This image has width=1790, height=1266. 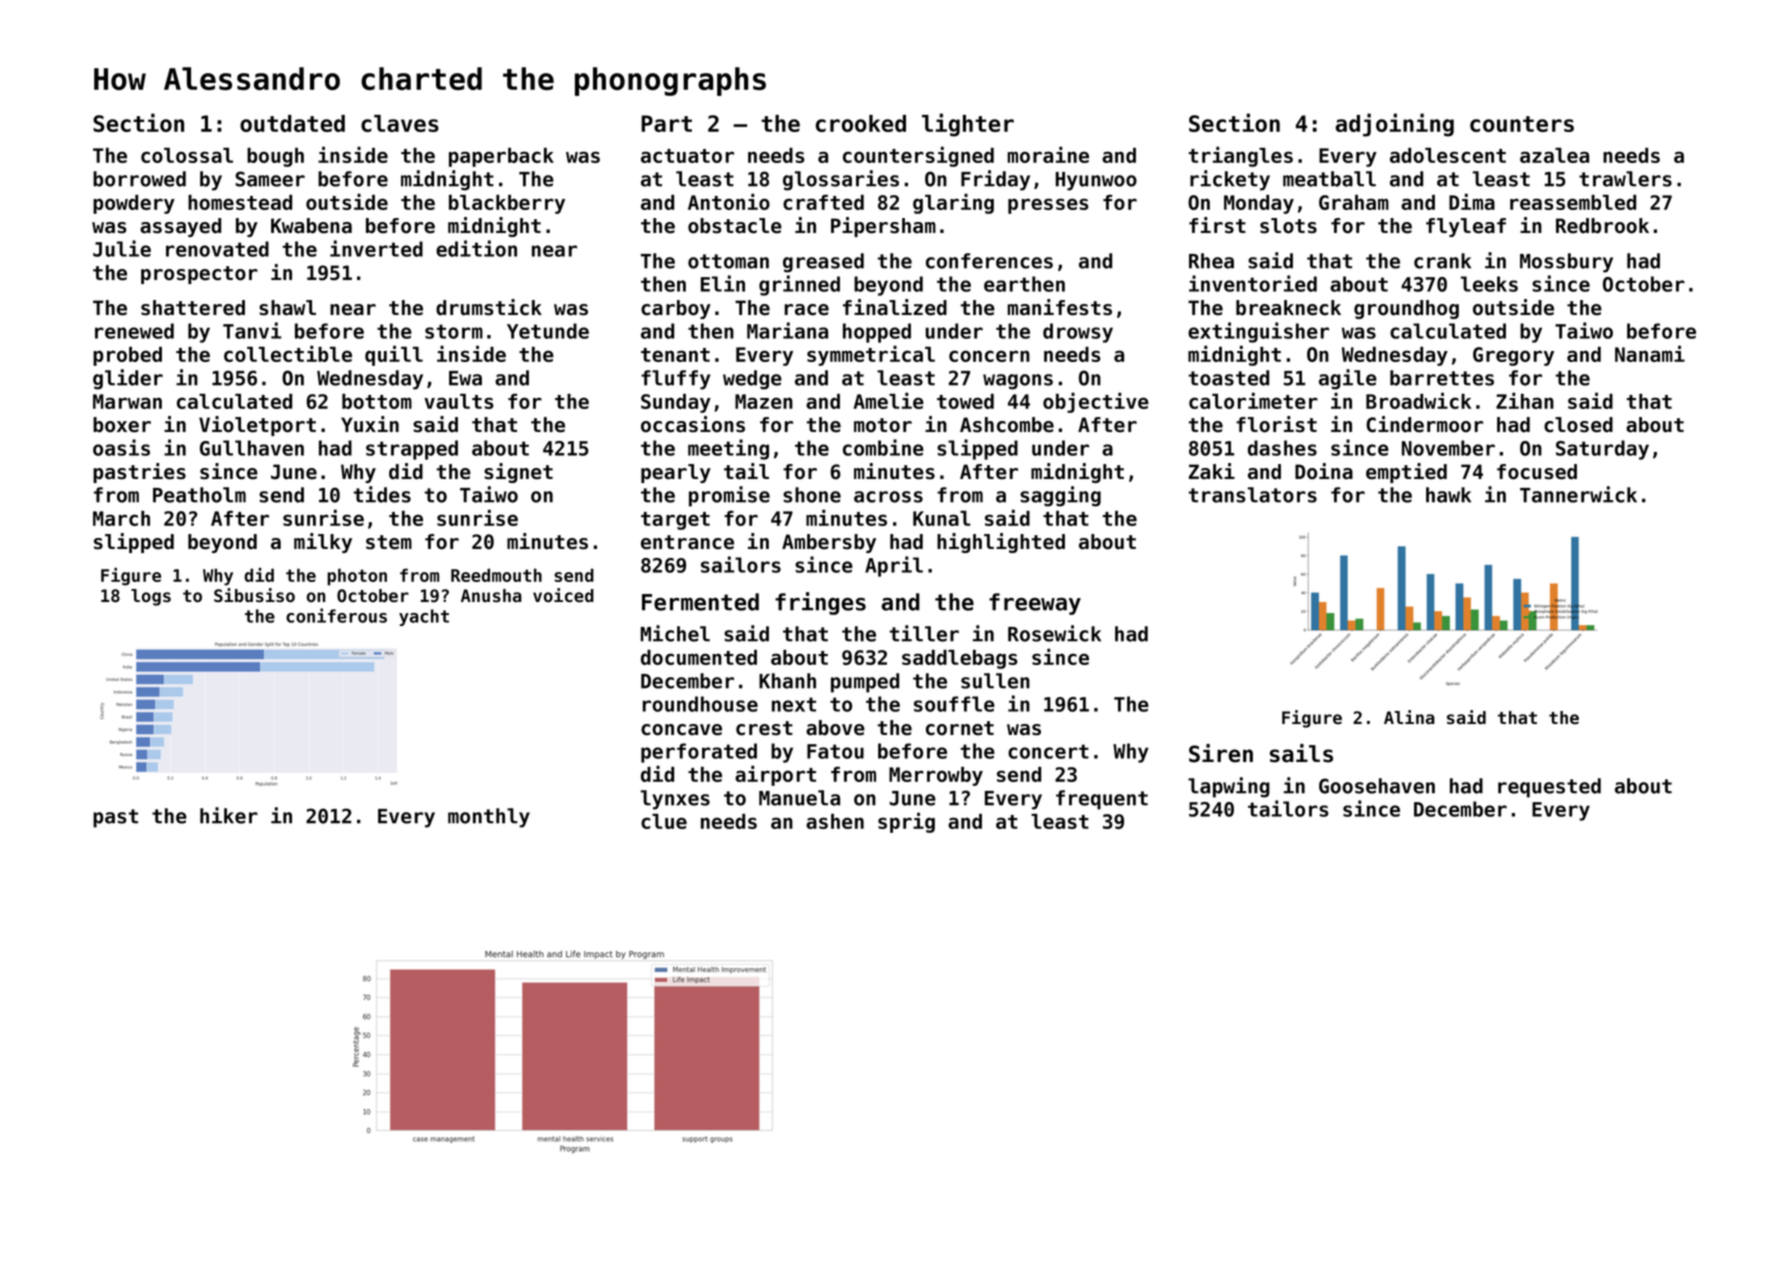 I want to click on azalea, so click(x=1554, y=155).
